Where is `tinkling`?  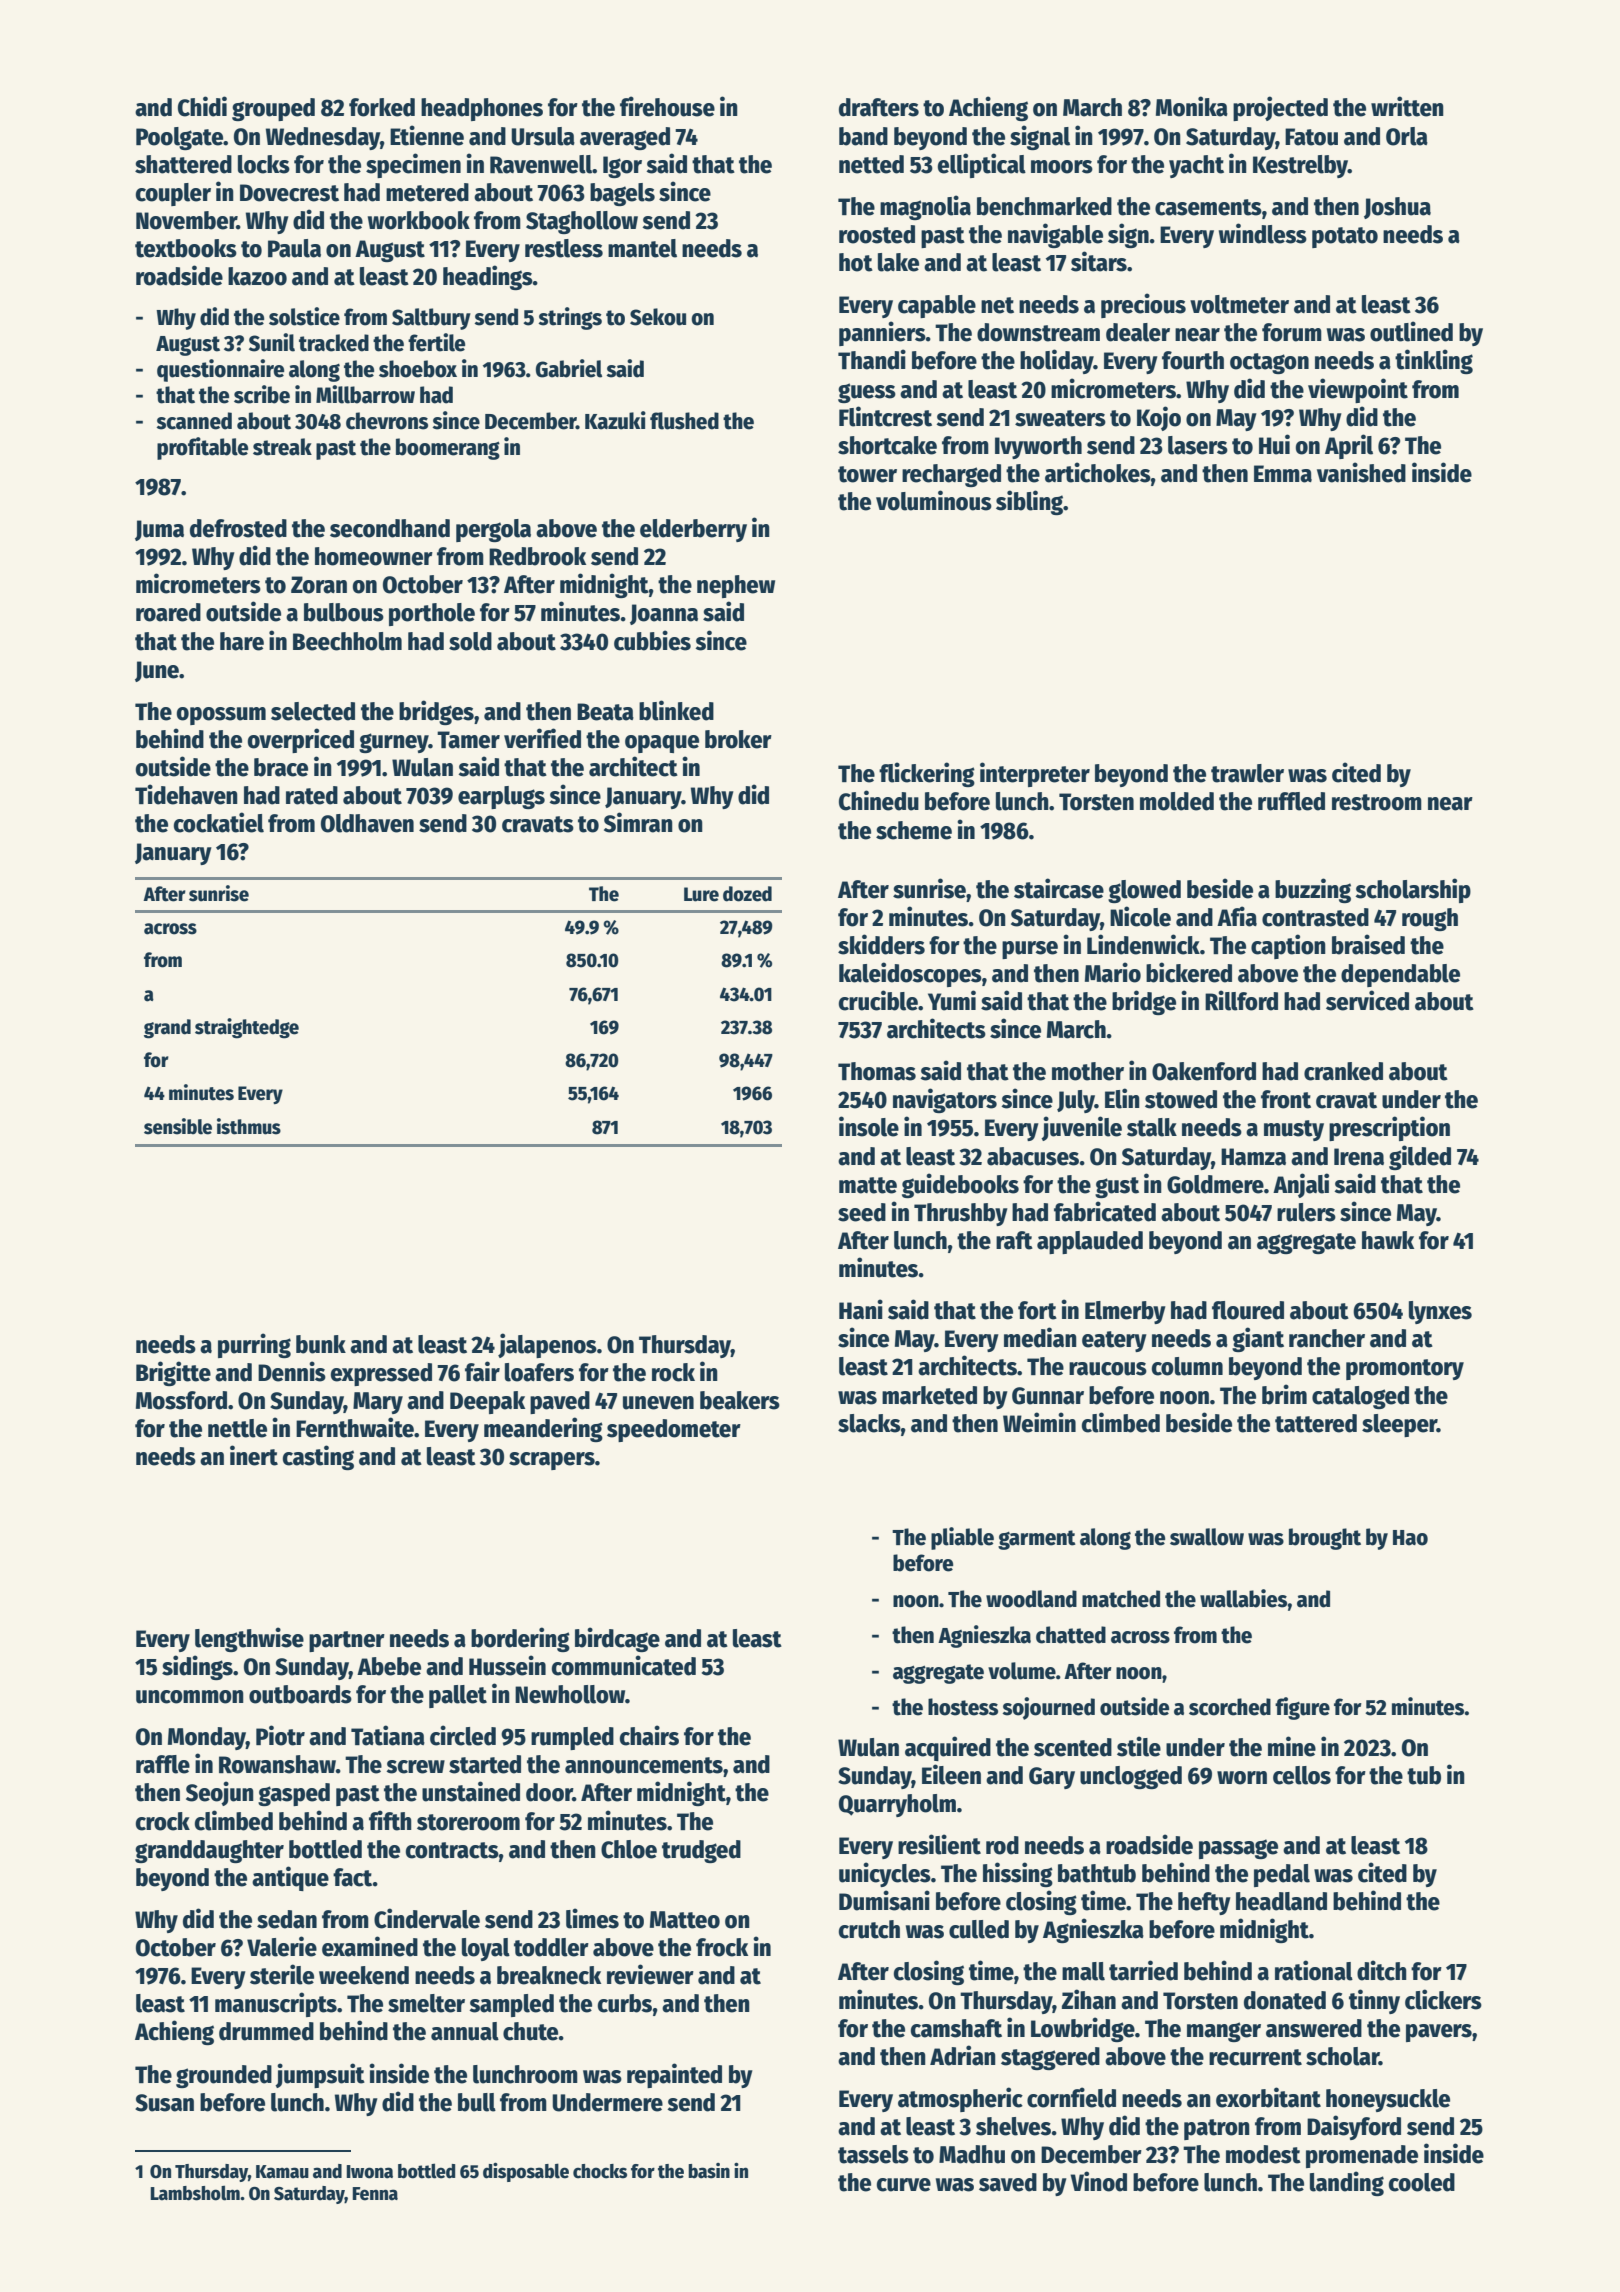 tinkling is located at coordinates (1434, 361).
